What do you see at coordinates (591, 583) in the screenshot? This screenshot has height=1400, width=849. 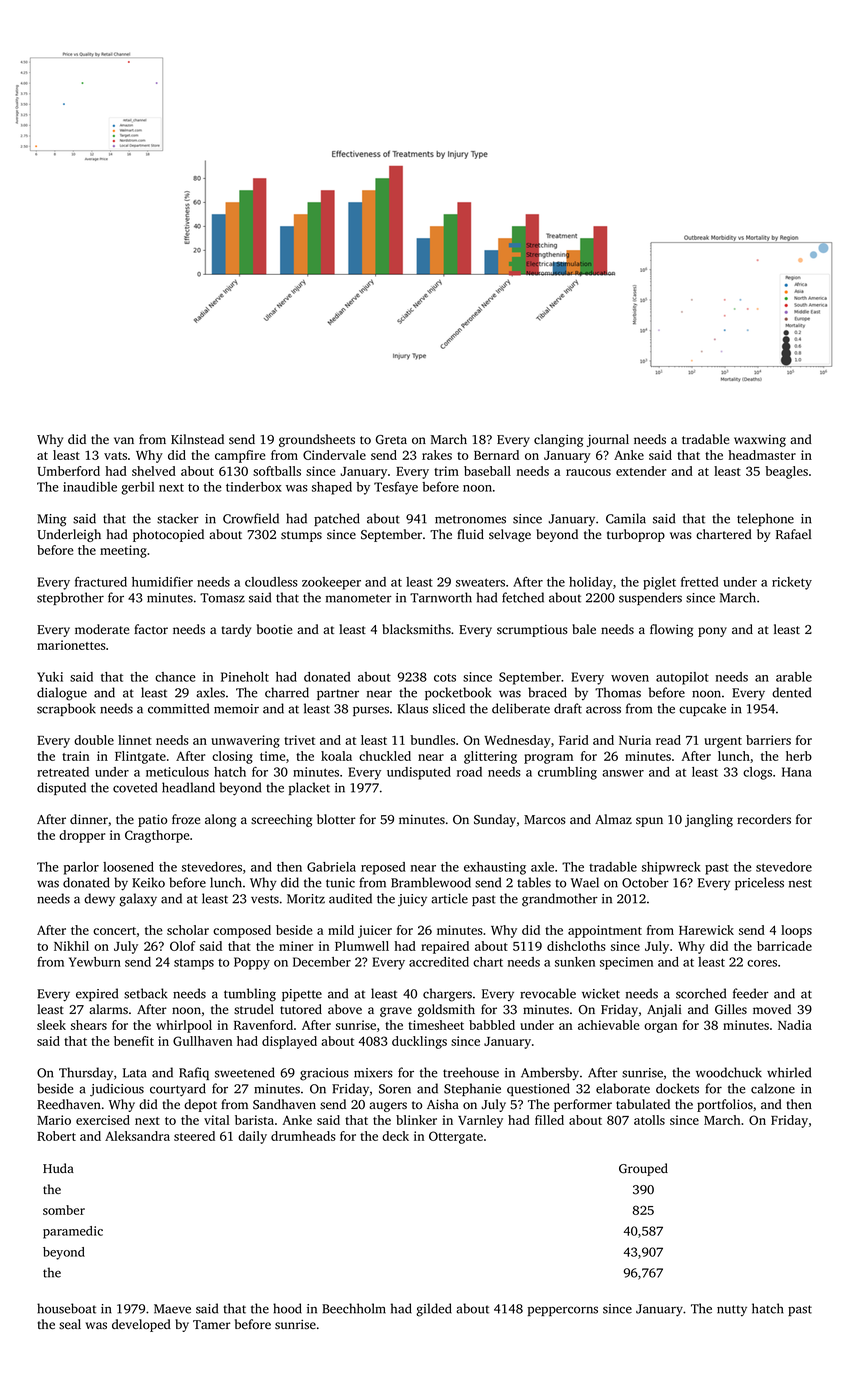 I see `holiday` at bounding box center [591, 583].
